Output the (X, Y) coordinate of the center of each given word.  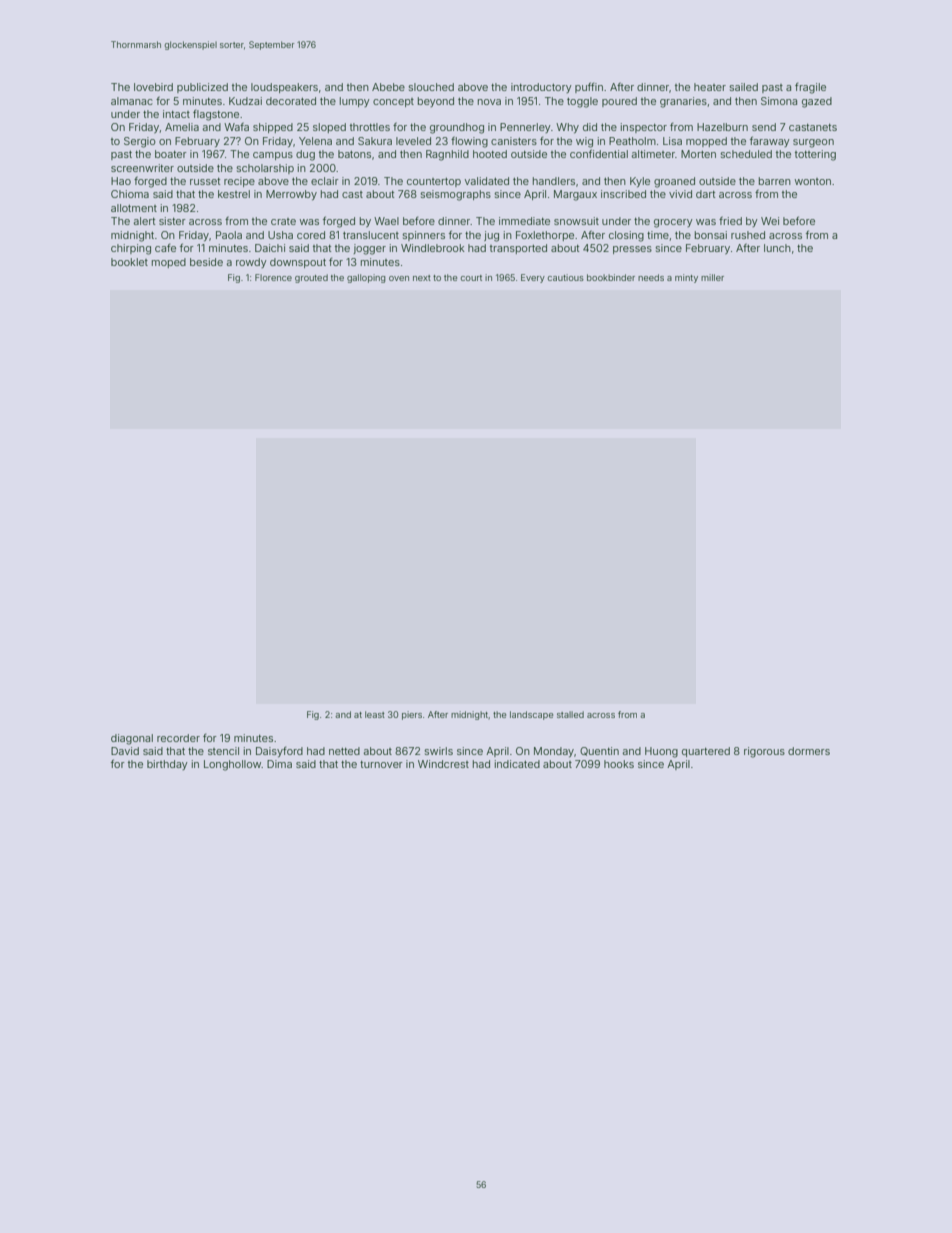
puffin (589, 87)
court (471, 278)
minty (686, 278)
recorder (178, 738)
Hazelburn (722, 127)
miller (712, 277)
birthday (167, 765)
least (375, 714)
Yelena (315, 141)
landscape (531, 715)
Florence (273, 277)
